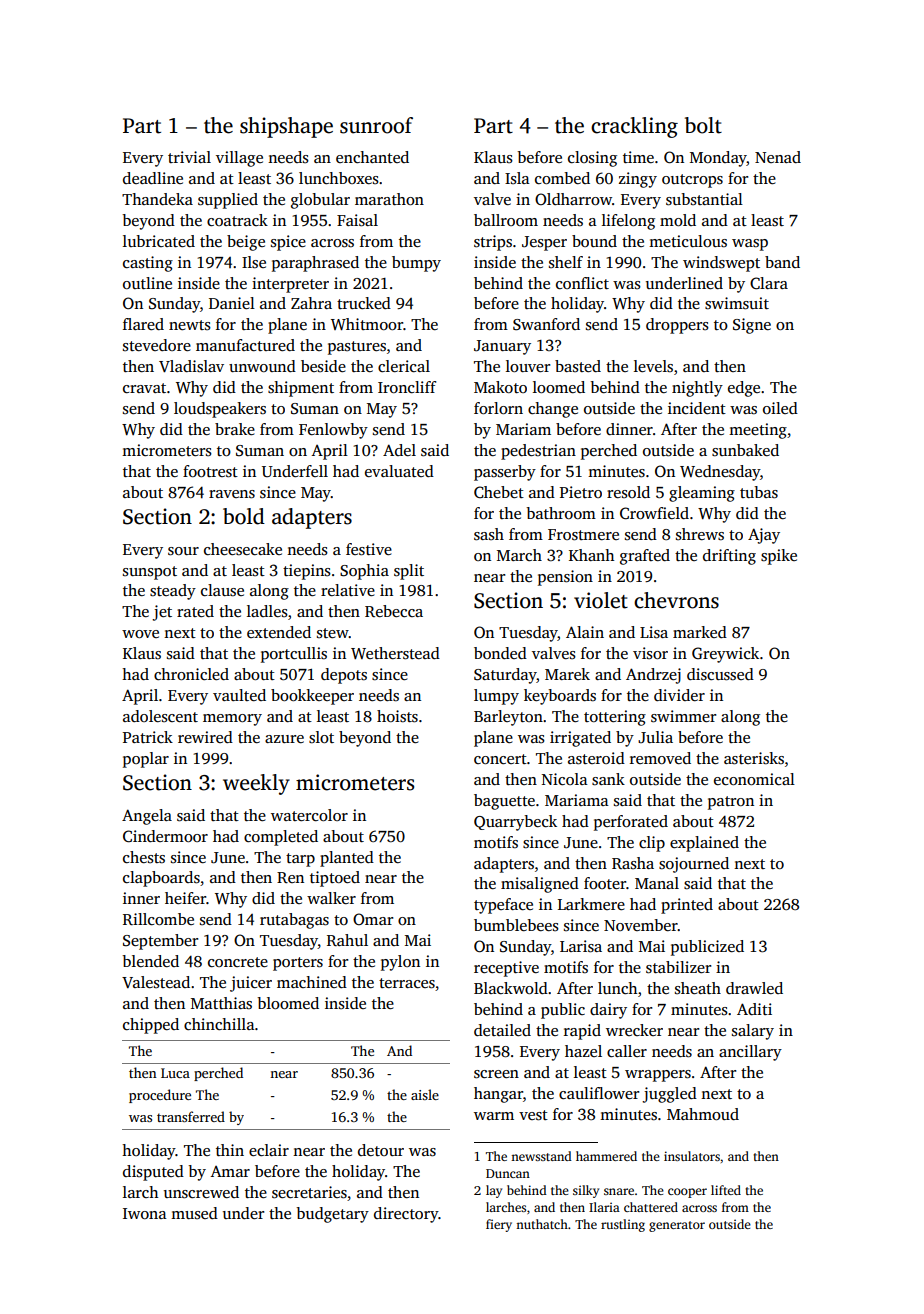 Image resolution: width=924 pixels, height=1314 pixels. Describe the element at coordinates (752, 326) in the image. I see `Signe` at that location.
